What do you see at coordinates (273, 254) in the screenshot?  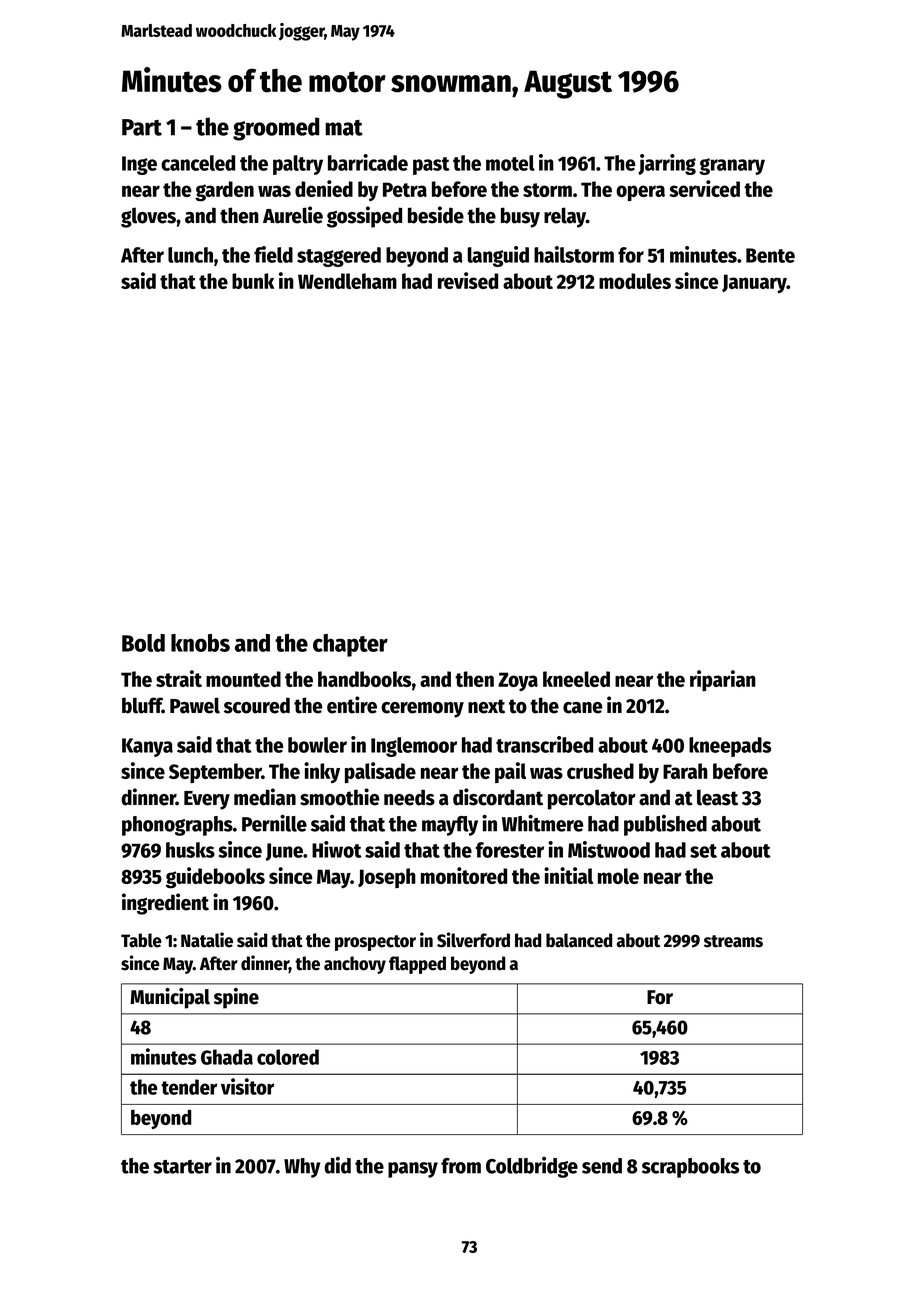 I see `field` at bounding box center [273, 254].
